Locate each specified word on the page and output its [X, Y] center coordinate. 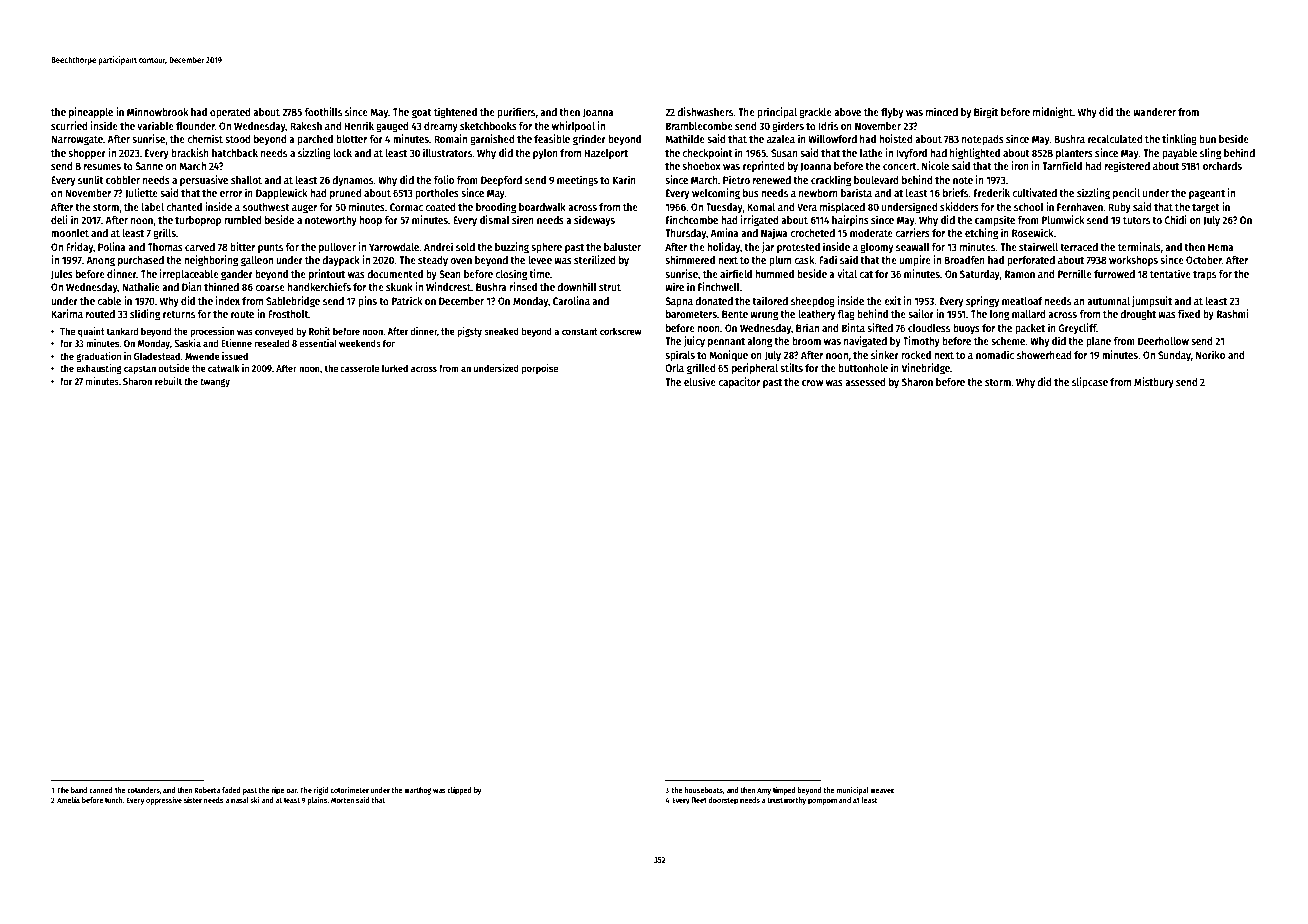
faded [231, 790]
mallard [1029, 314]
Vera [807, 207]
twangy [215, 382]
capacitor [739, 383]
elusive [700, 381]
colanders [143, 790]
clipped [459, 791]
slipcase [1090, 383]
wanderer [1154, 112]
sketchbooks [488, 126]
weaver [882, 790]
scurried [69, 125]
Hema [1221, 247]
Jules [62, 275]
